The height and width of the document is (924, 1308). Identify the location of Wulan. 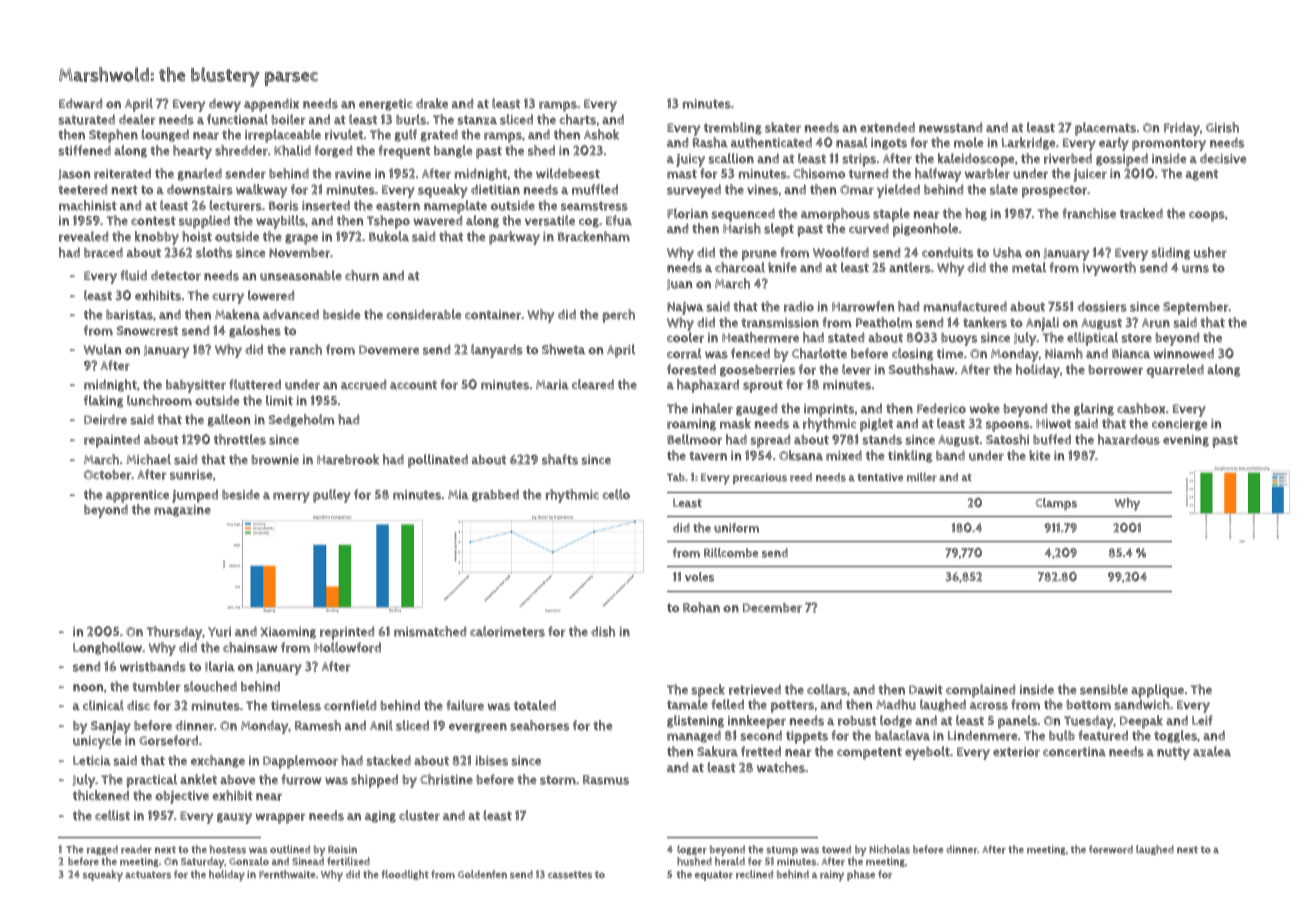
(102, 349).
